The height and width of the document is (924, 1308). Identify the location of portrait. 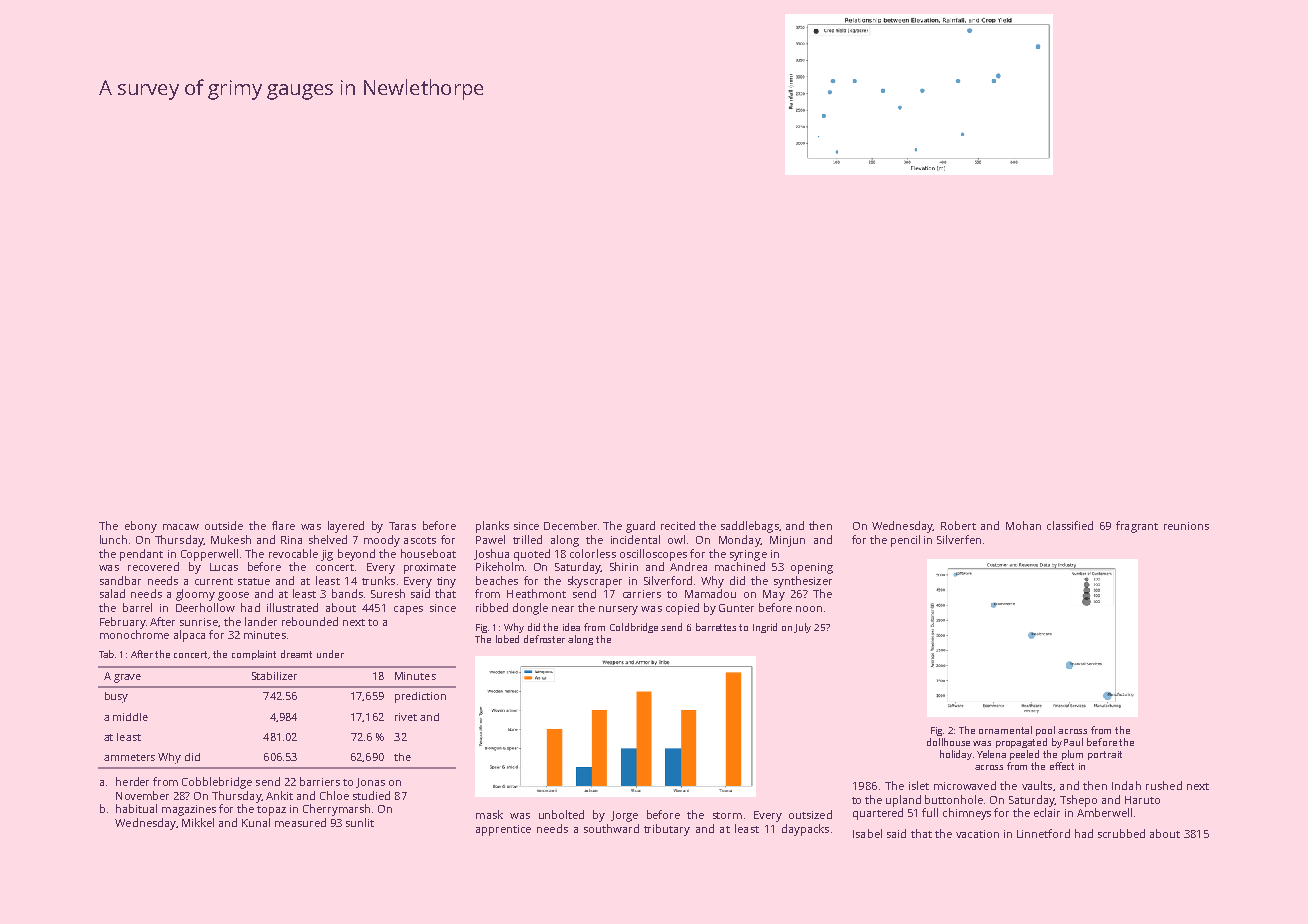
(1105, 755).
